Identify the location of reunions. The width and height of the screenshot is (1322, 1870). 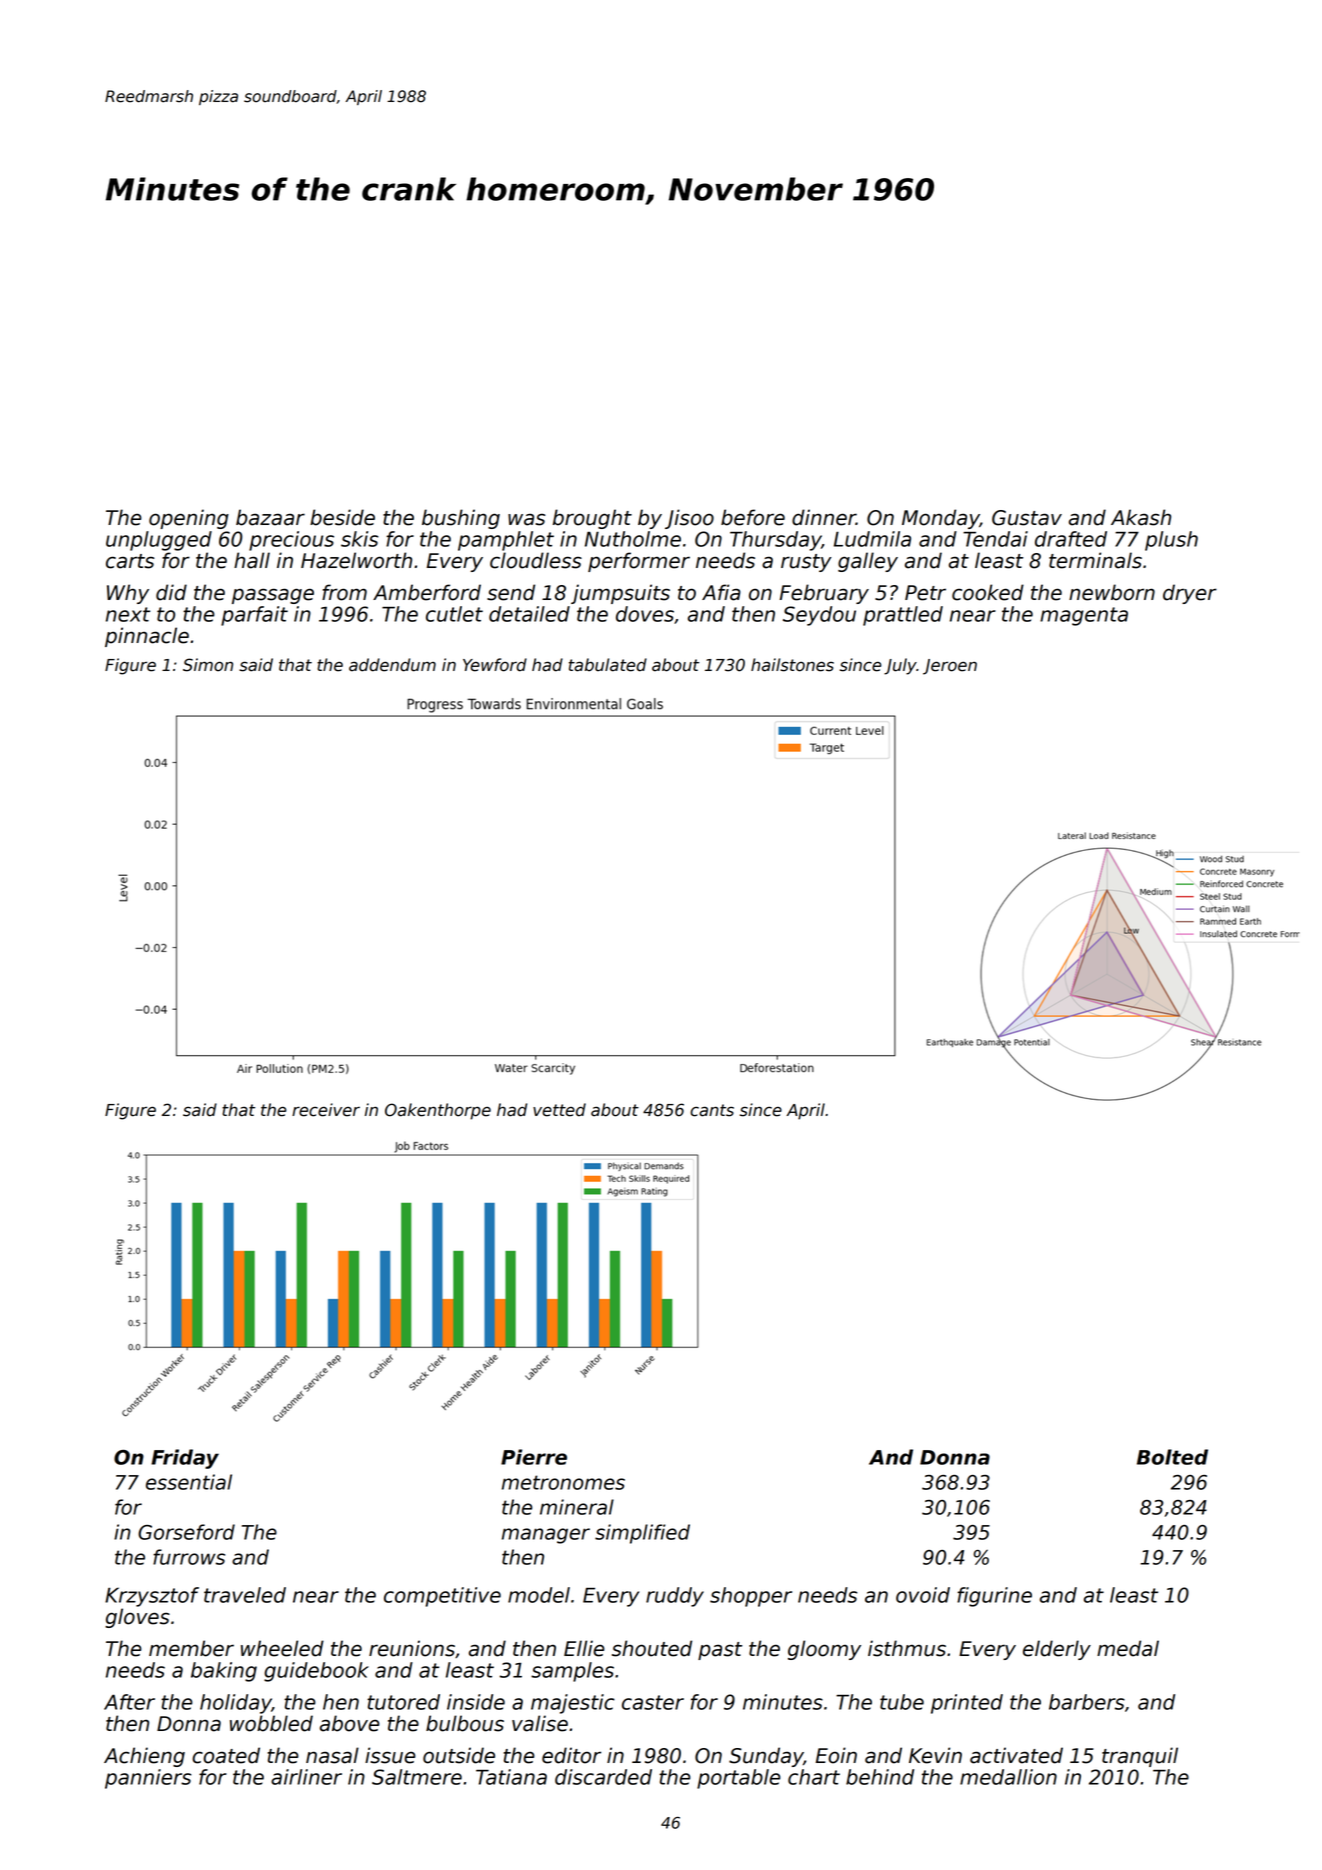
(412, 1648).
